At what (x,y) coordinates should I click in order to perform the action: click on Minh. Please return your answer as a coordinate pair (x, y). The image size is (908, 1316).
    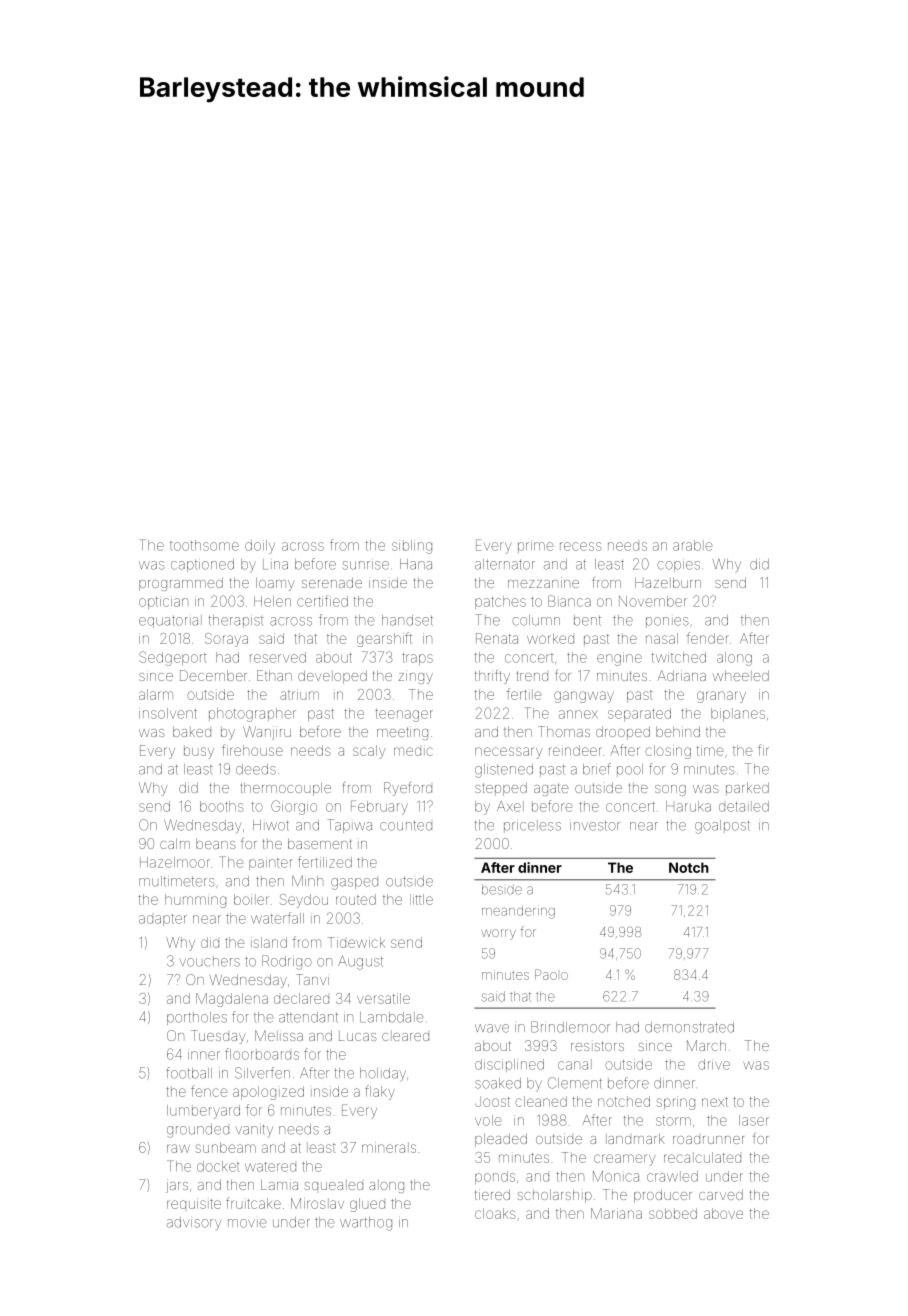
    Looking at the image, I should click on (307, 880).
